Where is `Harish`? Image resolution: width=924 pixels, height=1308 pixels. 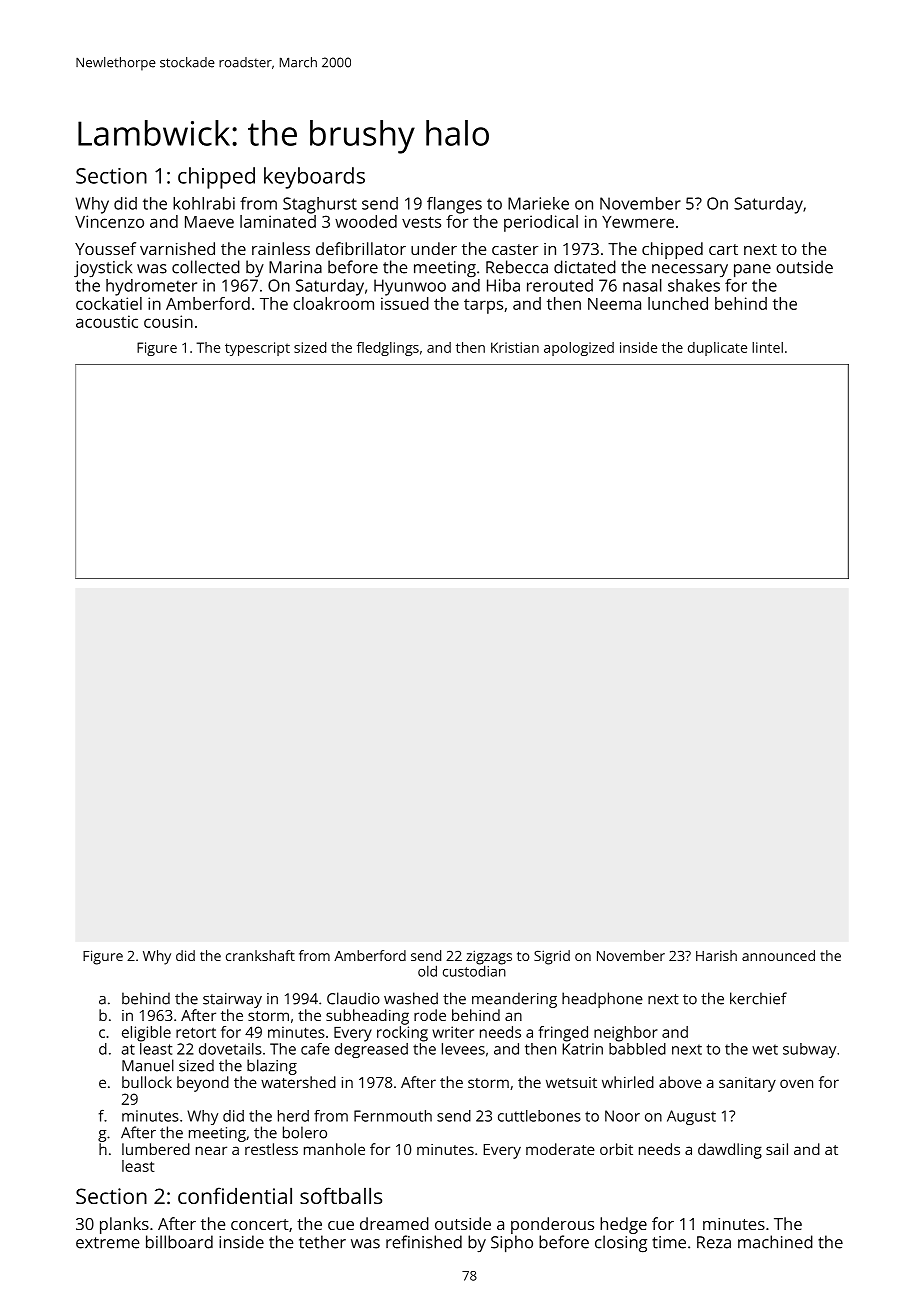 Harish is located at coordinates (716, 955).
